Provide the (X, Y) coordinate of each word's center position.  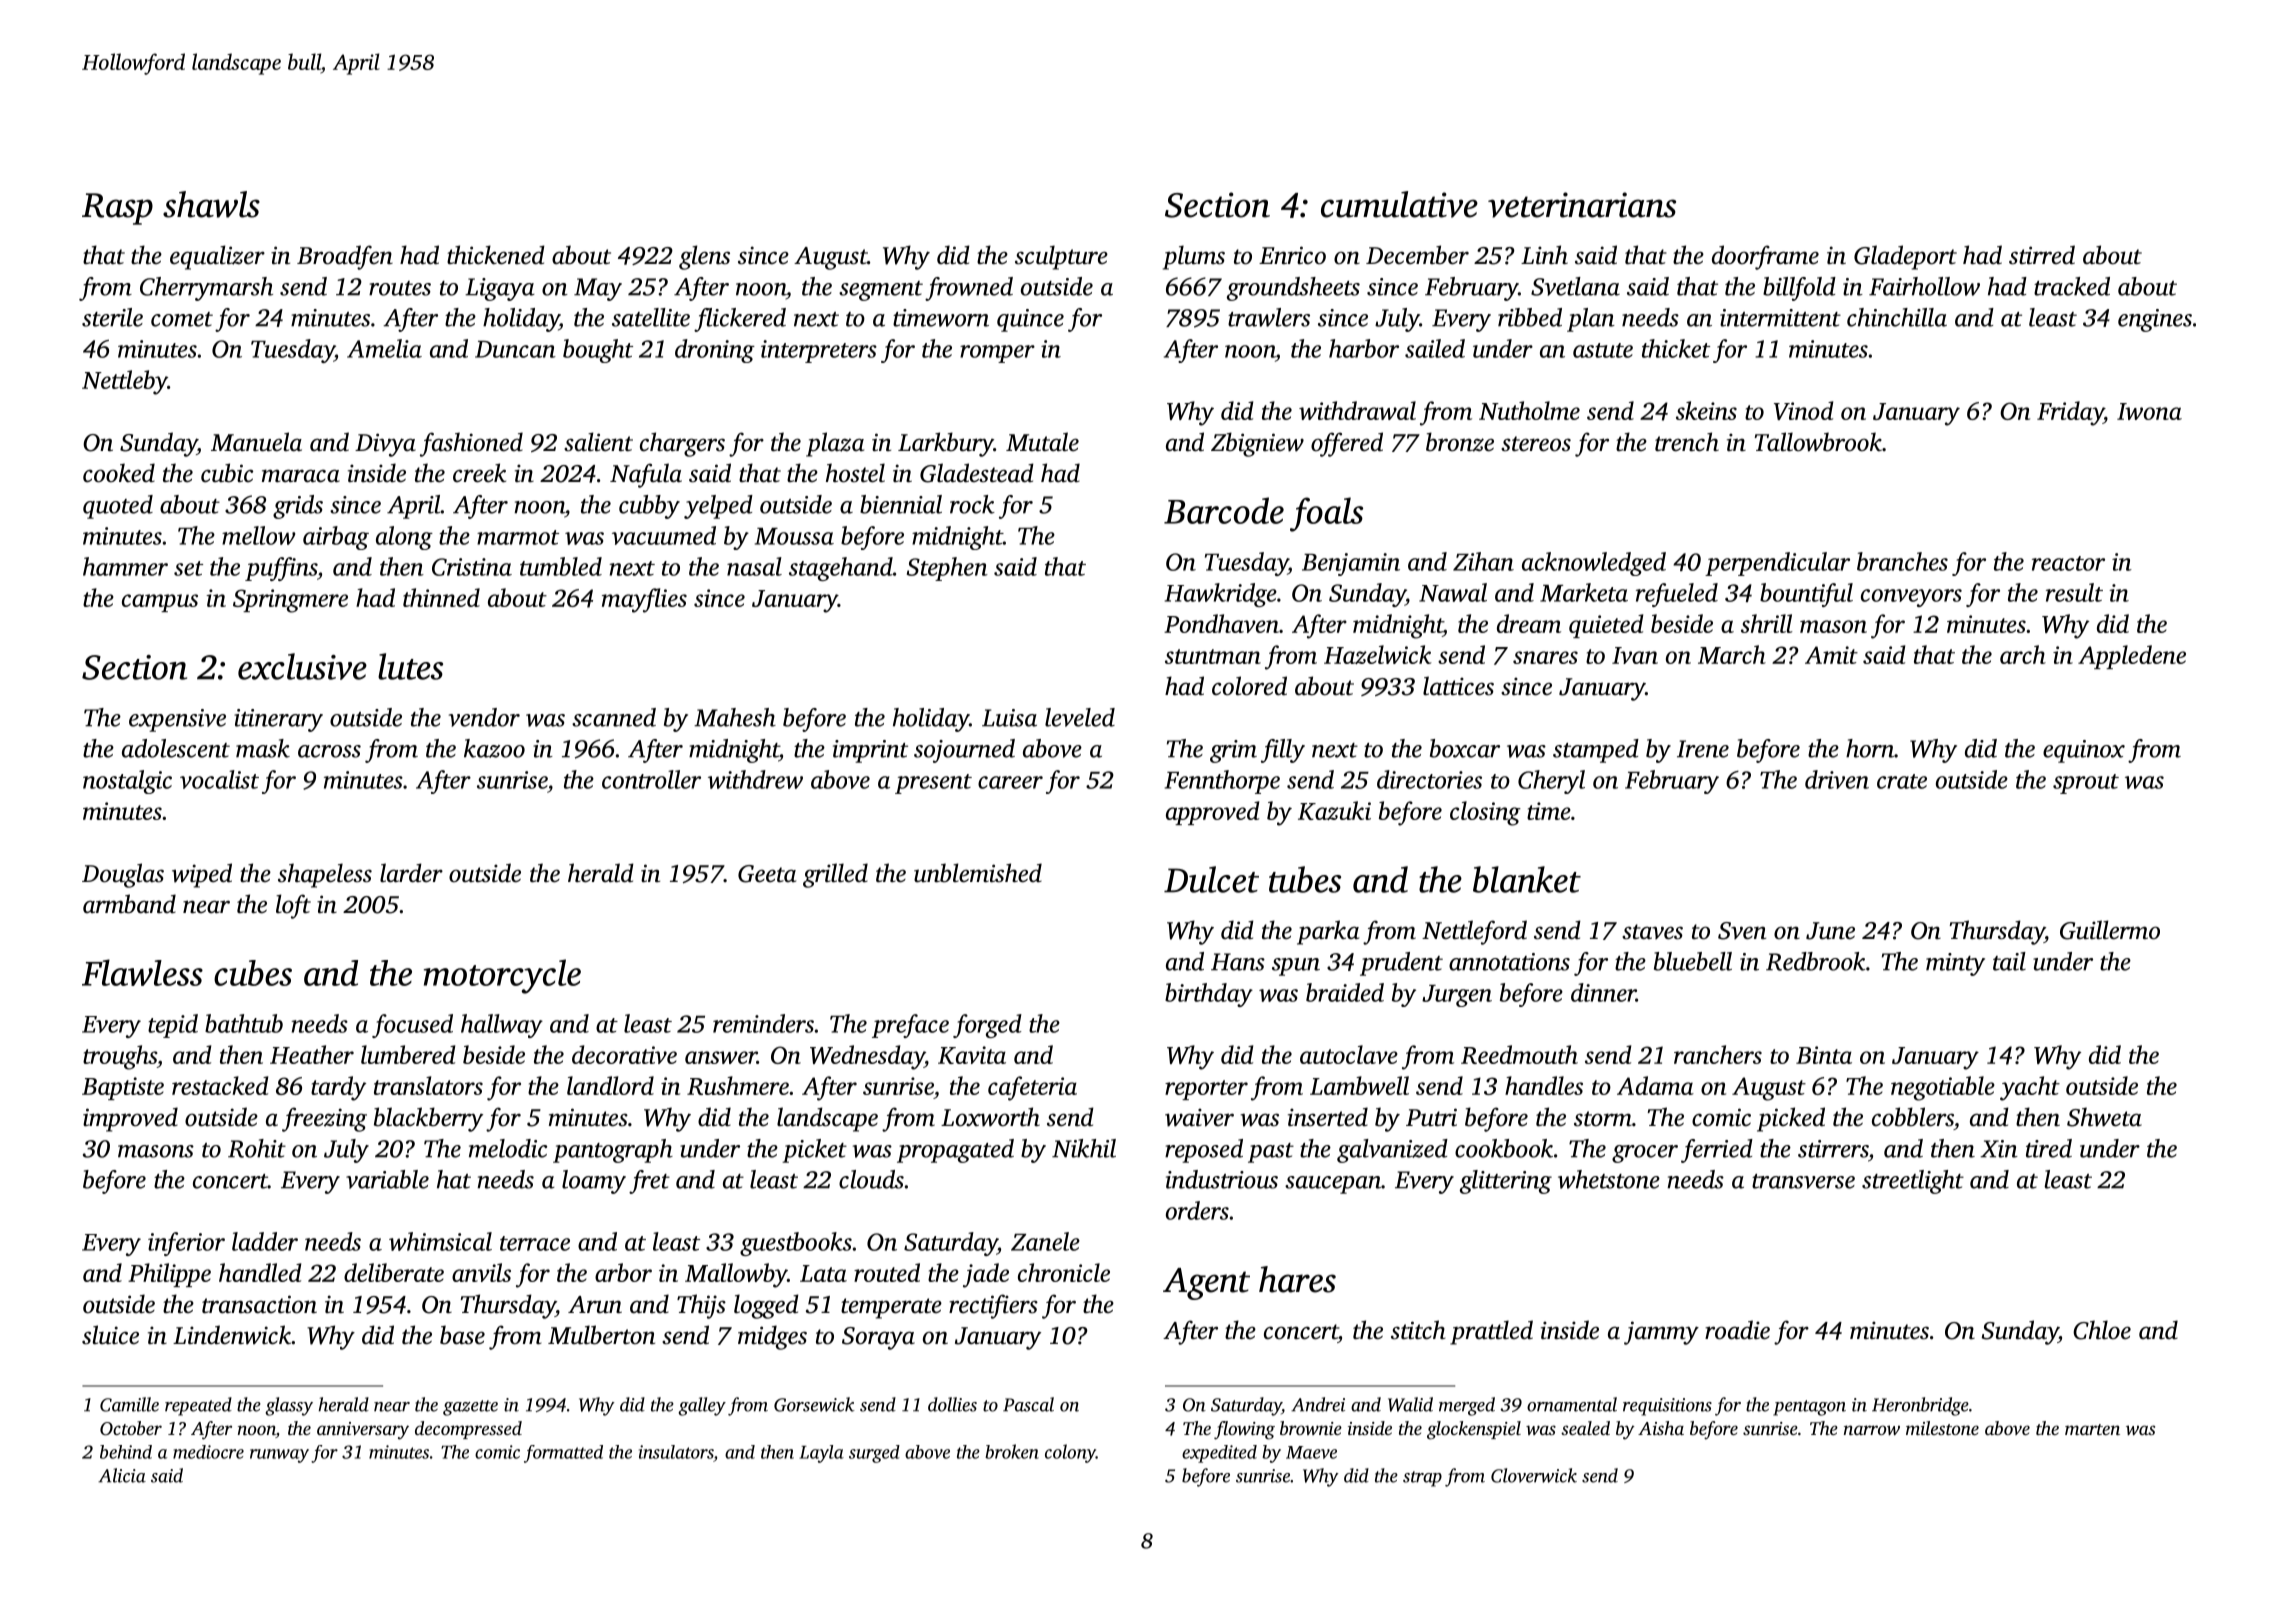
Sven (1742, 931)
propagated (955, 1151)
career (1010, 782)
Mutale (1042, 442)
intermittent (1780, 318)
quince (1030, 320)
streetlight (1913, 1182)
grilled (835, 875)
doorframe (1765, 257)
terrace (535, 1243)
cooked (119, 473)
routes (400, 288)
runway (279, 1456)
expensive (177, 720)
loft (293, 906)
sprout (2086, 784)
